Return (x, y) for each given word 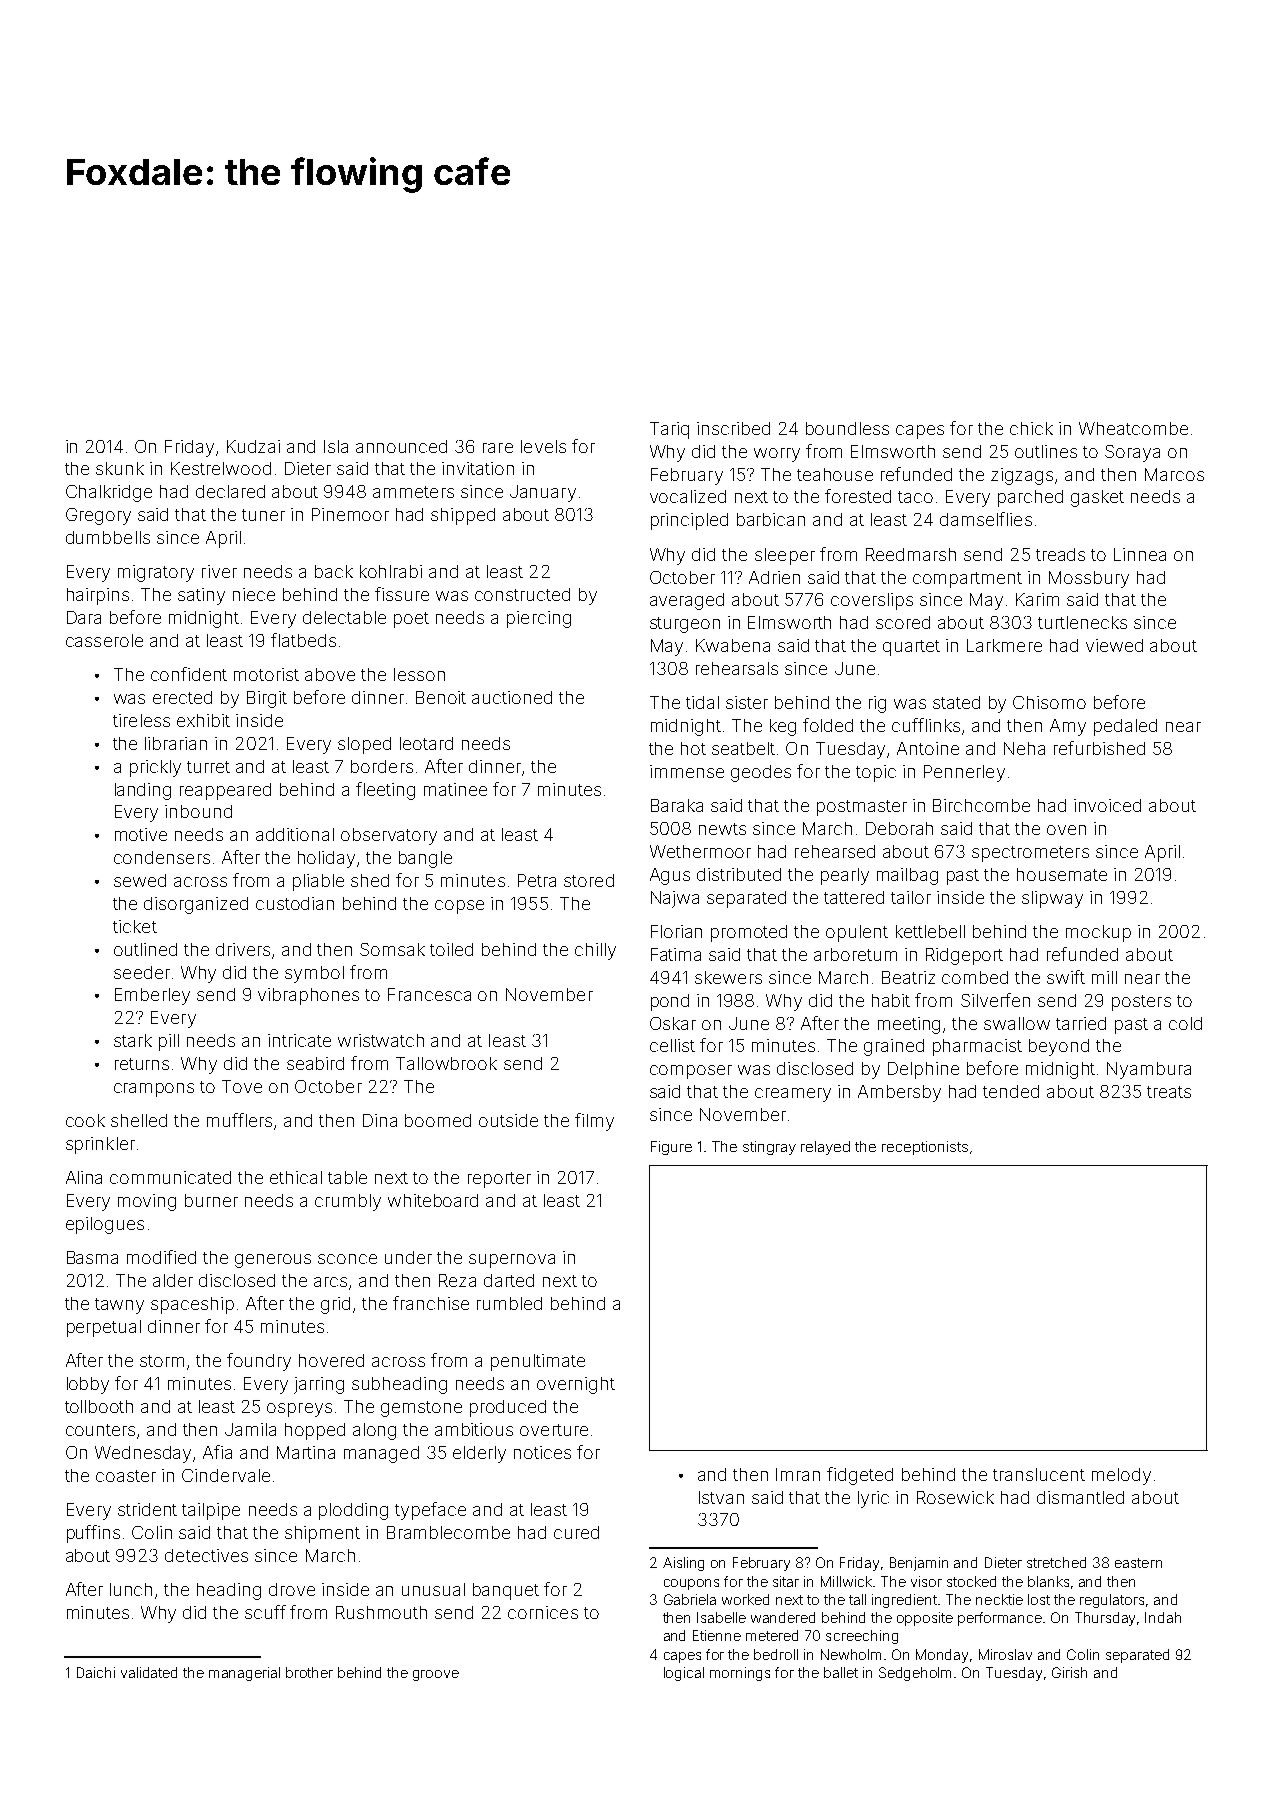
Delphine (923, 1070)
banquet (506, 1591)
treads (1060, 554)
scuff (265, 1612)
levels (543, 446)
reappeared (225, 791)
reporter (499, 1180)
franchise (431, 1303)
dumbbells (108, 537)
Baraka (677, 805)
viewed (1114, 645)
